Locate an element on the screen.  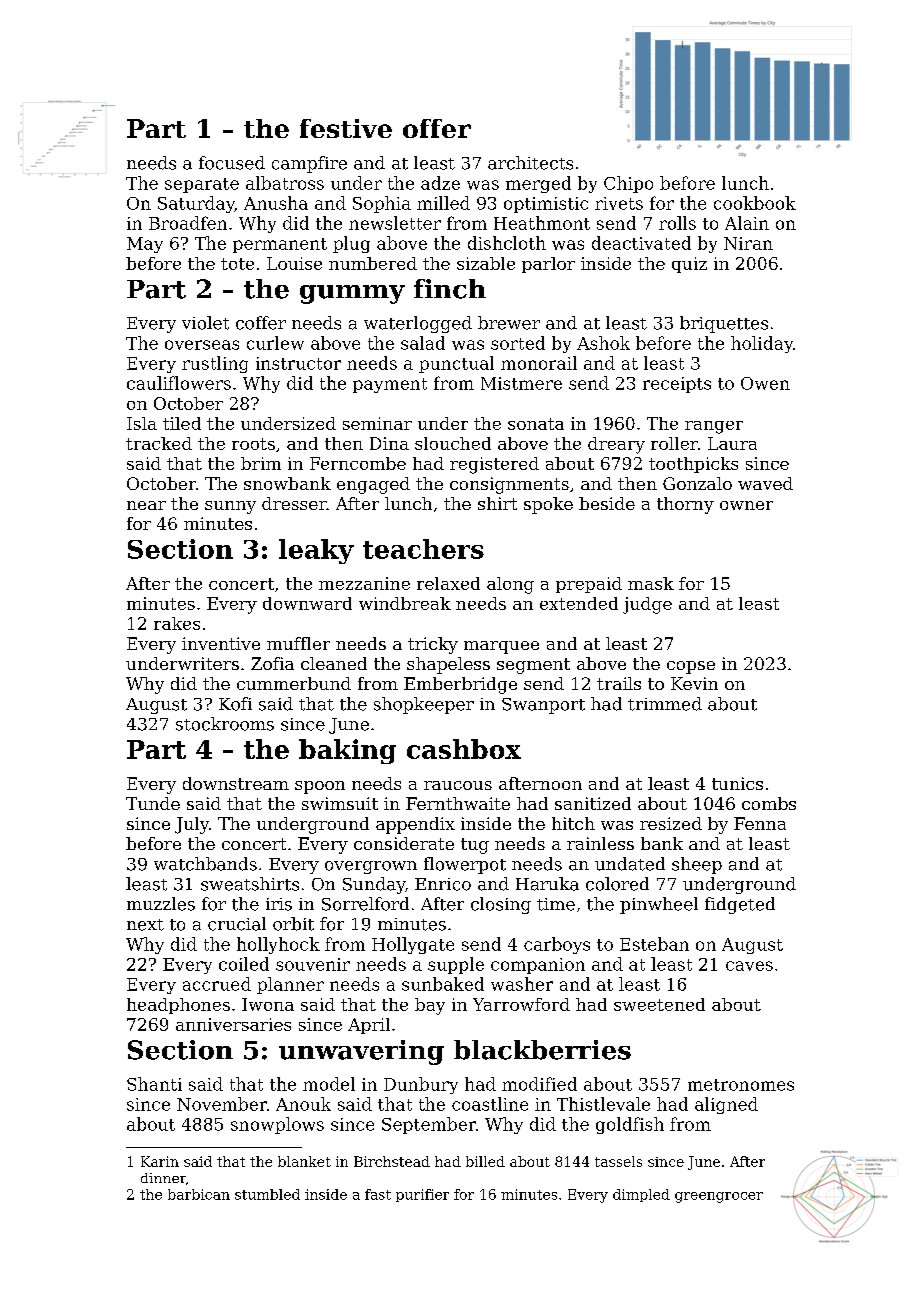
cookbook is located at coordinates (755, 203).
